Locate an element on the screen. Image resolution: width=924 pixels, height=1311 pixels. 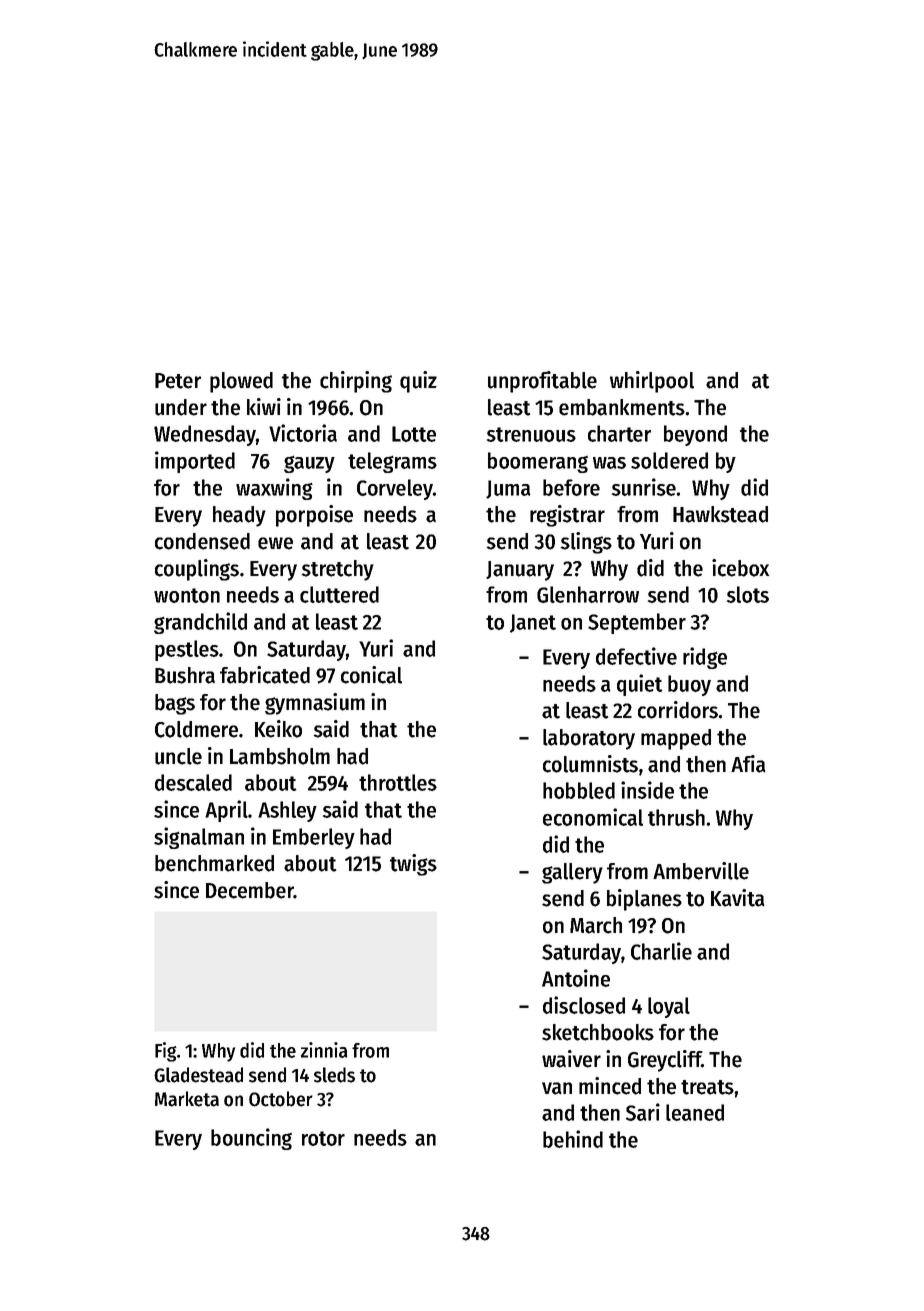
behind is located at coordinates (573, 1139).
